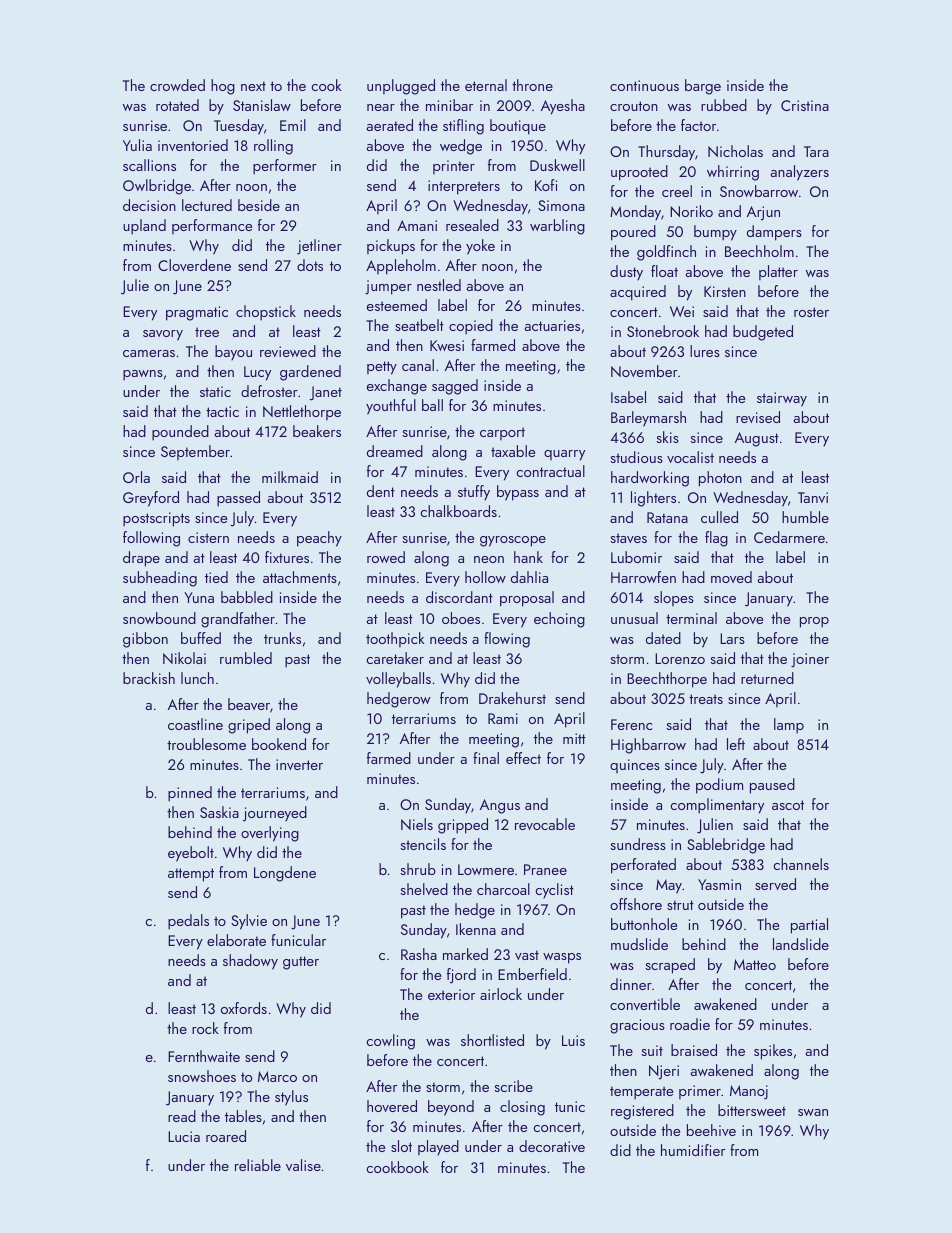  What do you see at coordinates (298, 940) in the screenshot?
I see `funicular` at bounding box center [298, 940].
